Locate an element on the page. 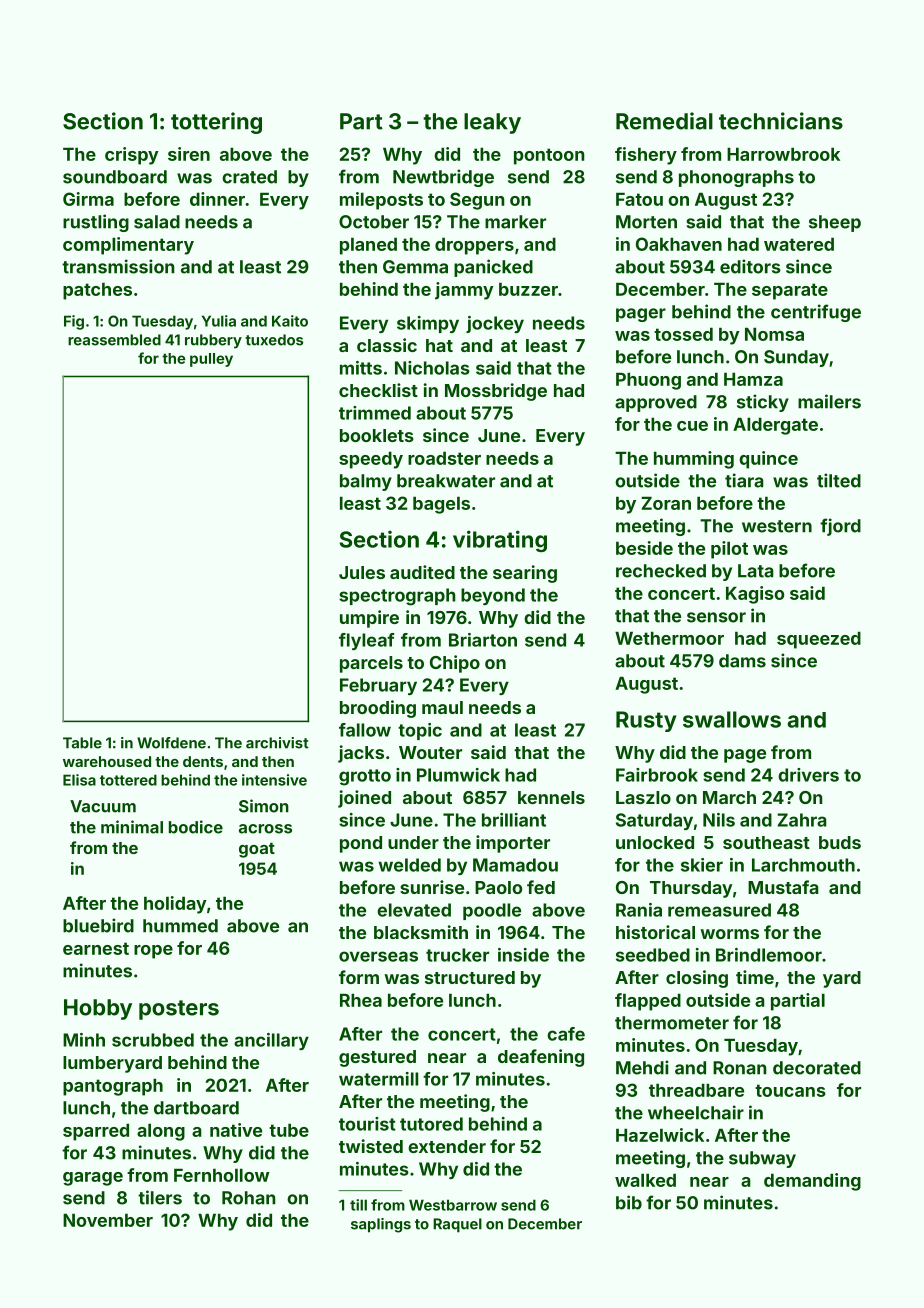 This document has height=1308, width=924. bib is located at coordinates (629, 1202).
